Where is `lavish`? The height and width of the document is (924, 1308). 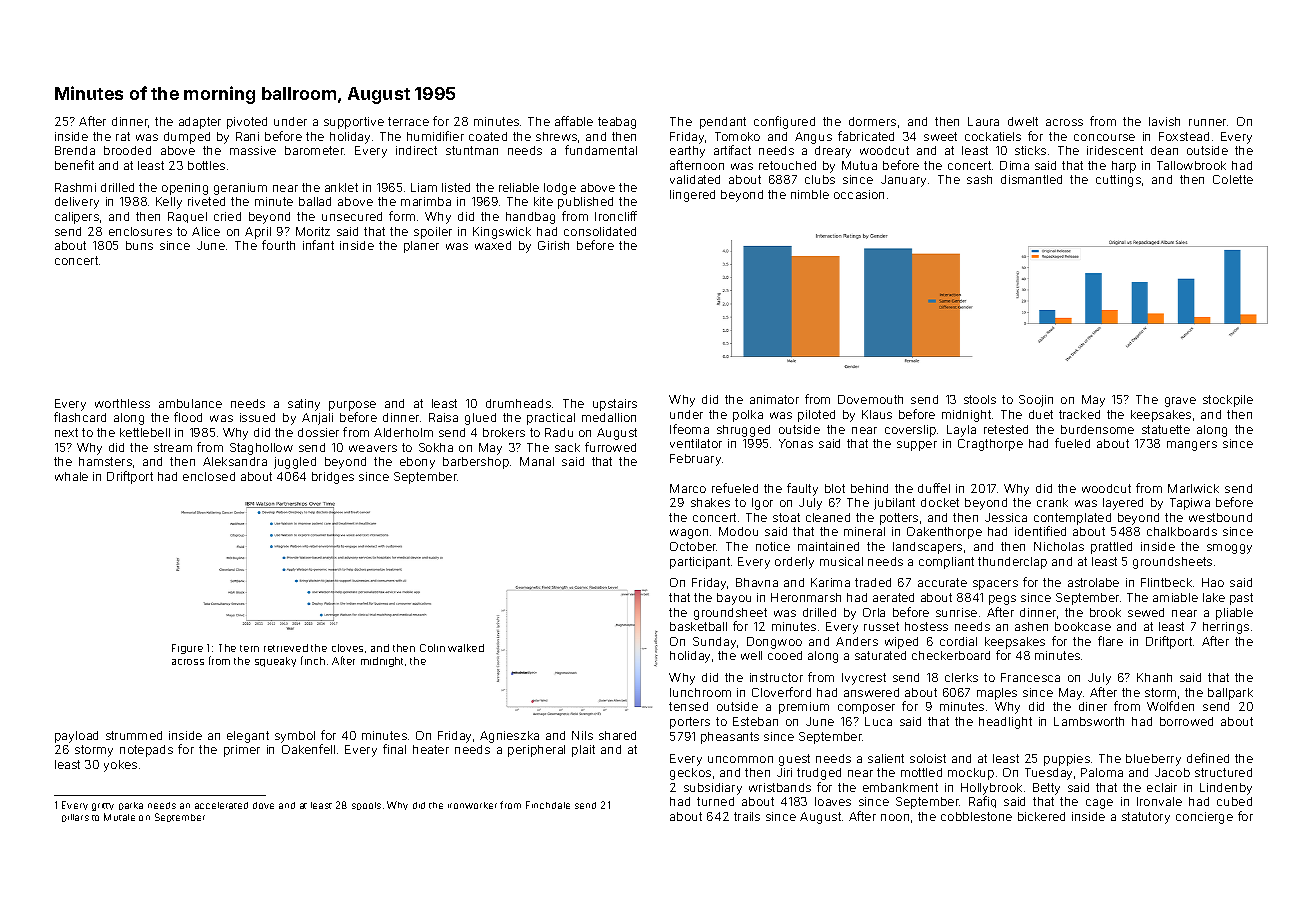 lavish is located at coordinates (1164, 121).
